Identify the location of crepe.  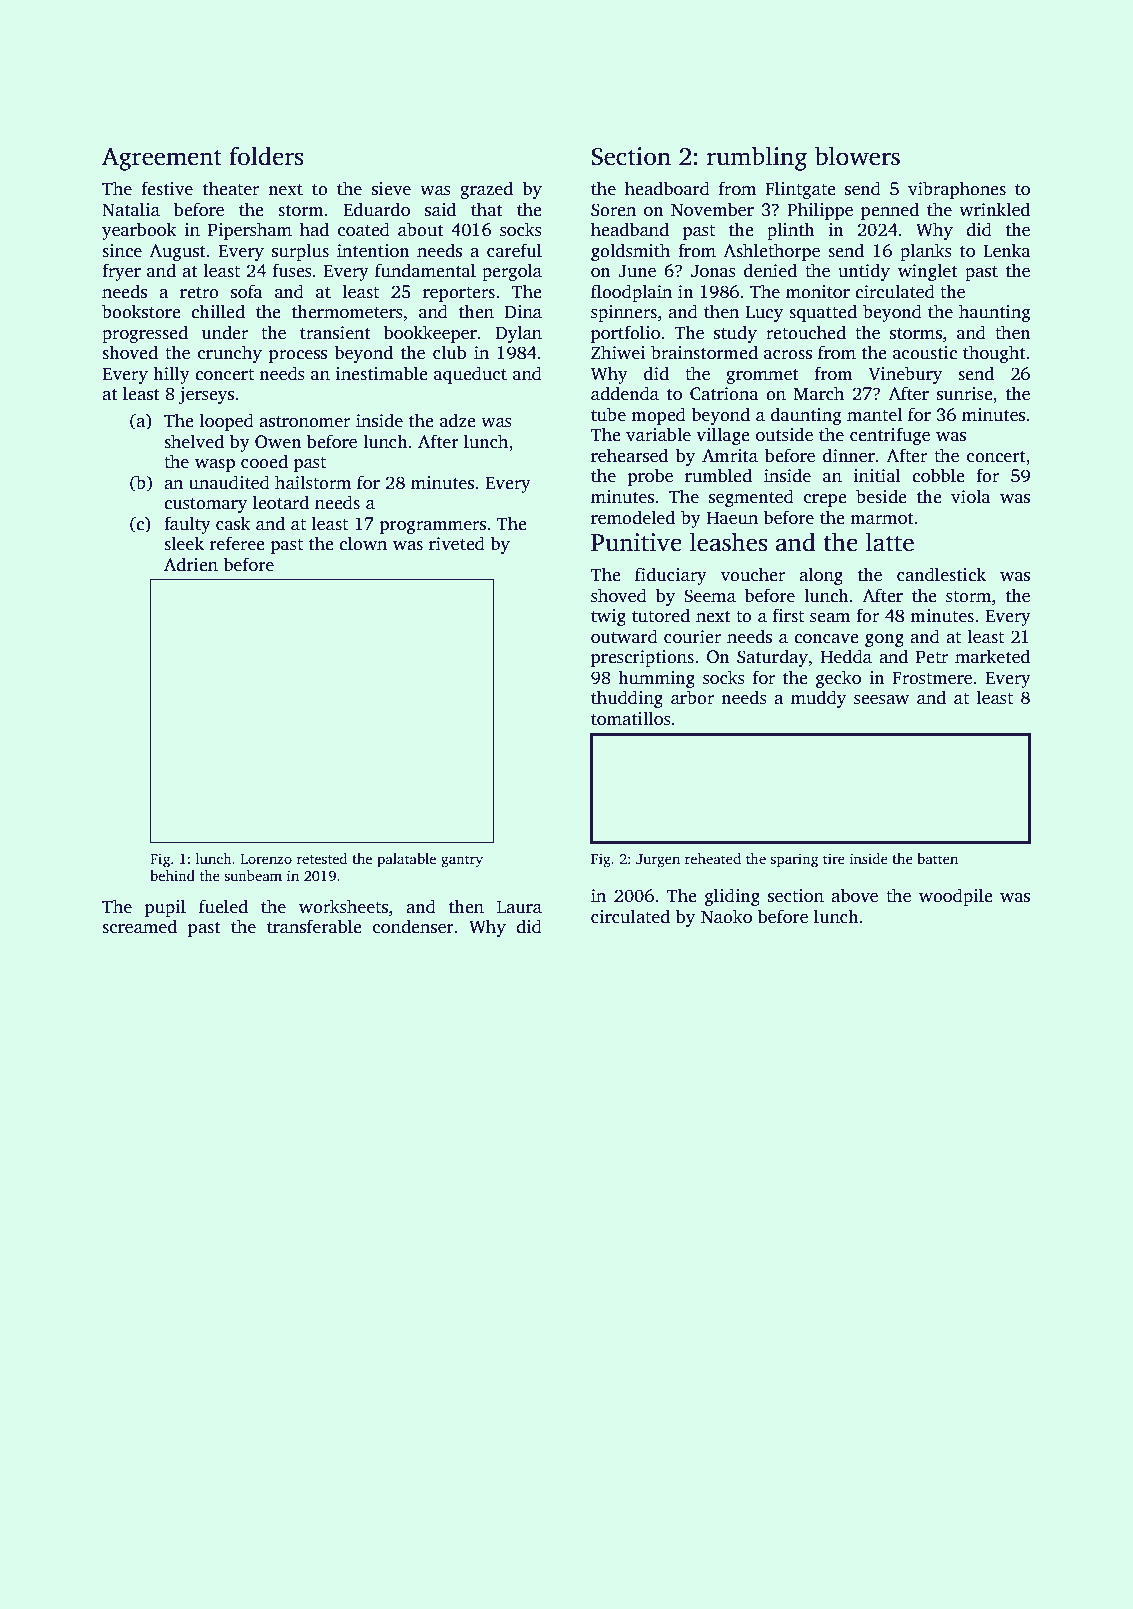
(825, 500).
